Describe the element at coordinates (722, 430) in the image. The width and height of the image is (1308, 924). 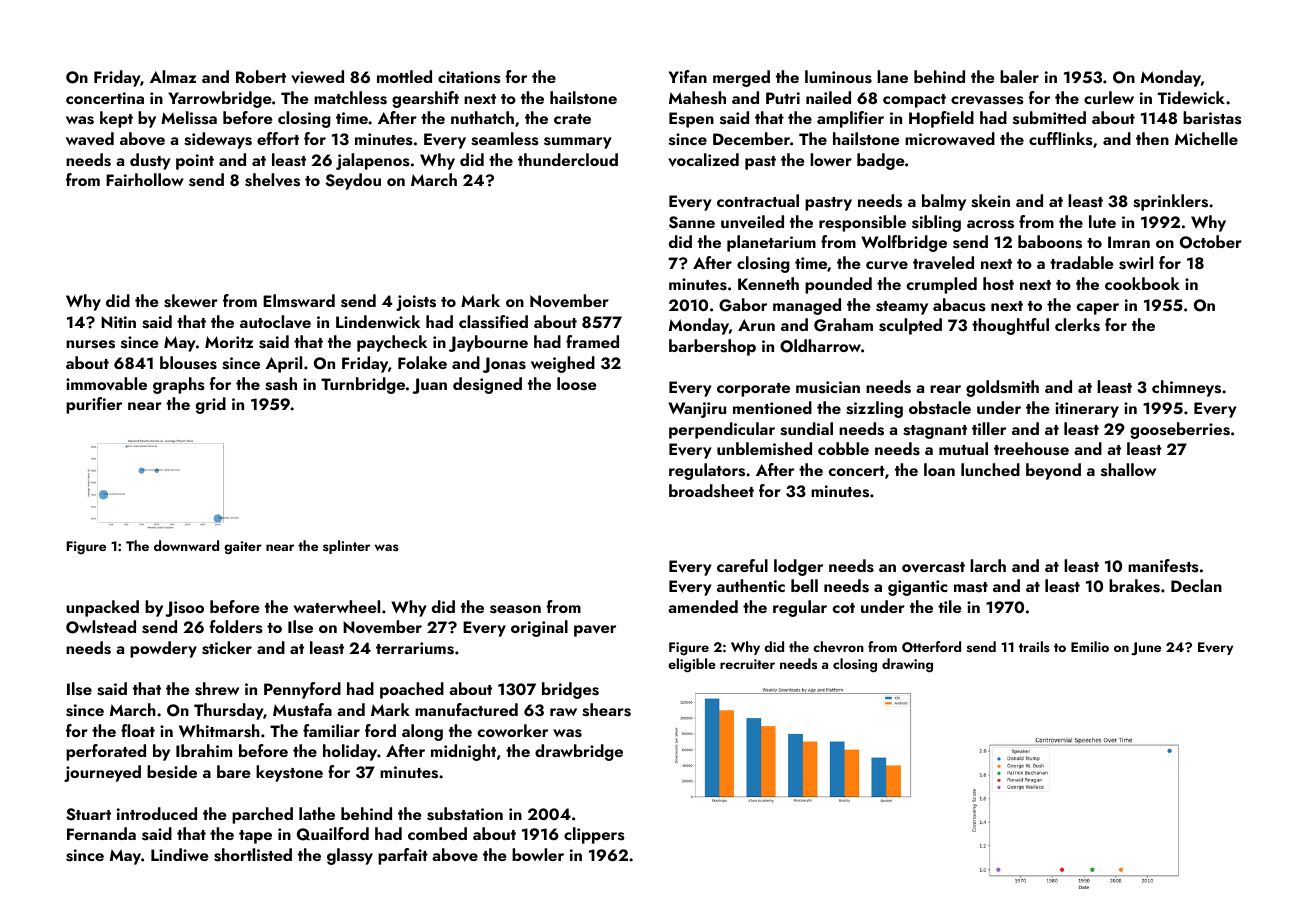
I see `perpendicular` at that location.
